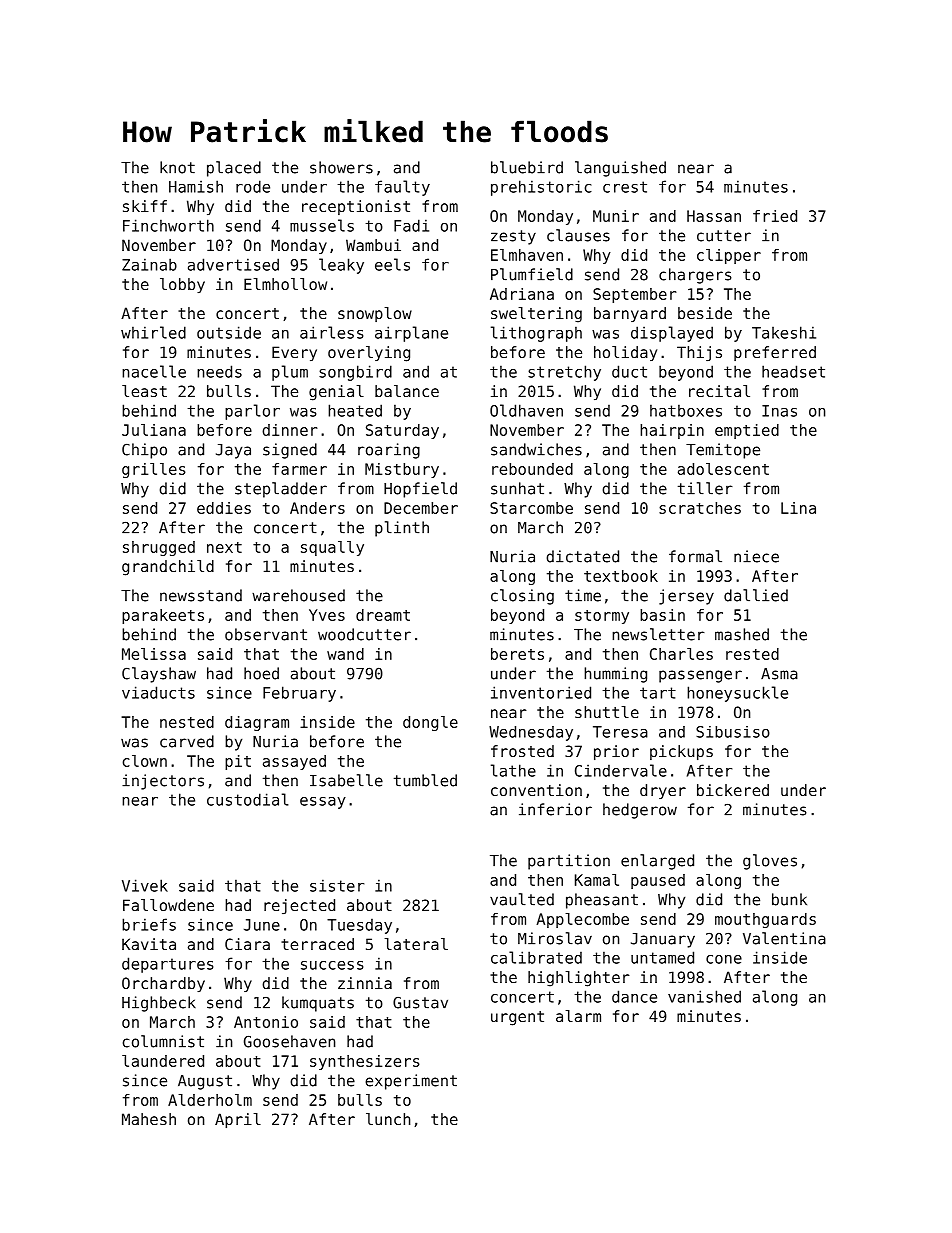 The height and width of the screenshot is (1233, 952). Describe the element at coordinates (724, 959) in the screenshot. I see `cone` at that location.
